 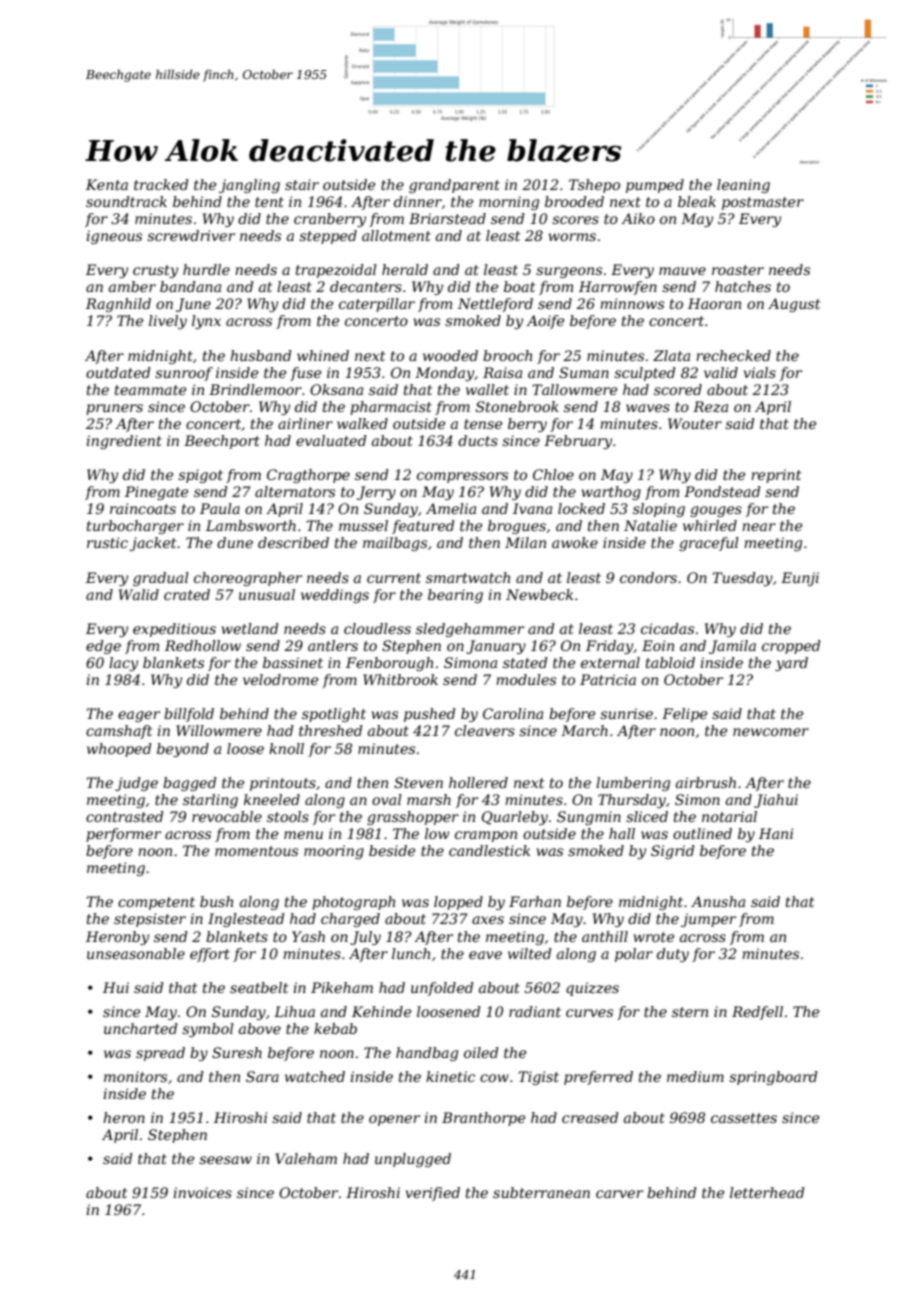 I want to click on Harrowfen, so click(x=618, y=288).
